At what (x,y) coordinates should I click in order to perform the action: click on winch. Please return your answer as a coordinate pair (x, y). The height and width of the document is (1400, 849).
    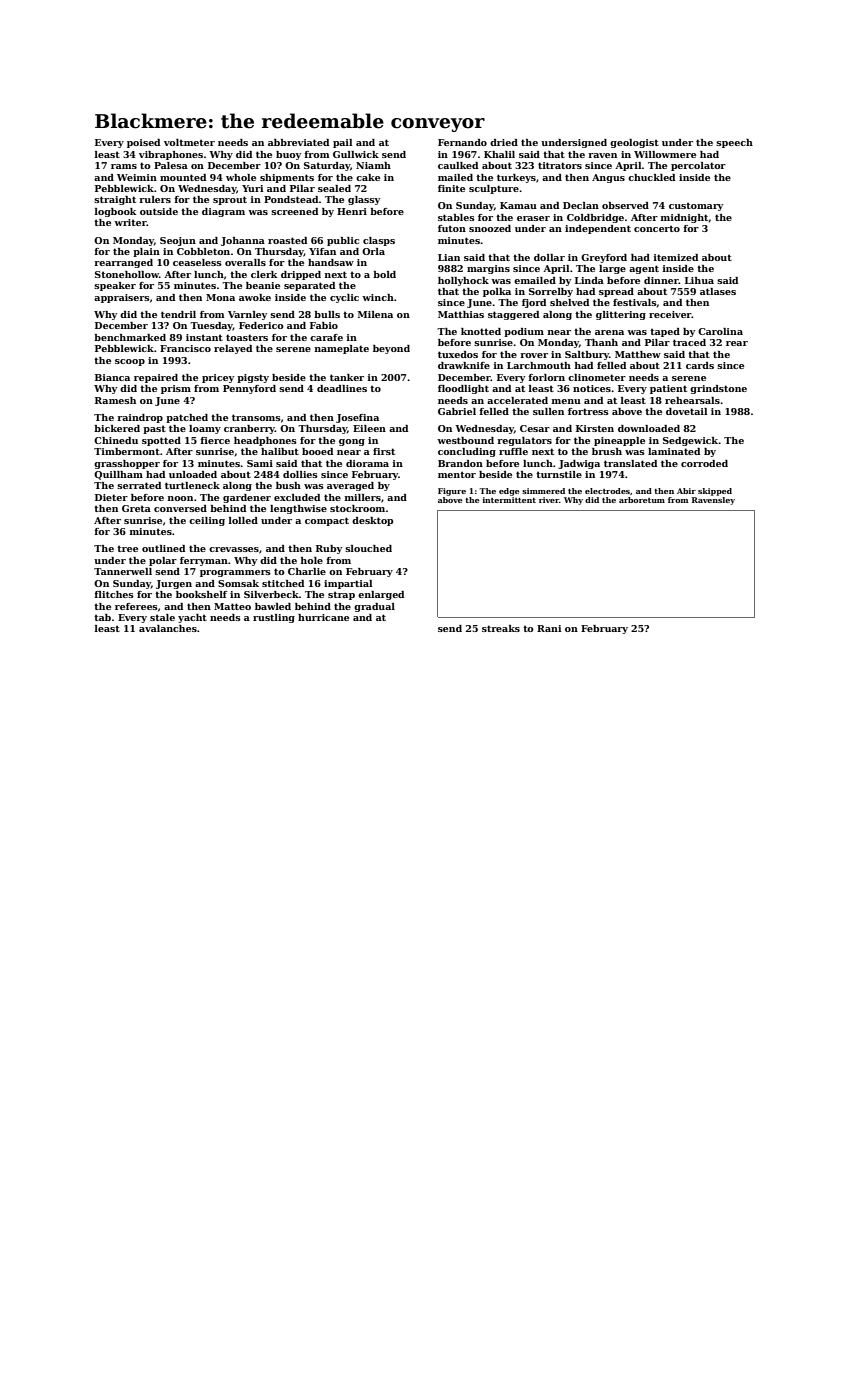
    Looking at the image, I should click on (378, 297).
